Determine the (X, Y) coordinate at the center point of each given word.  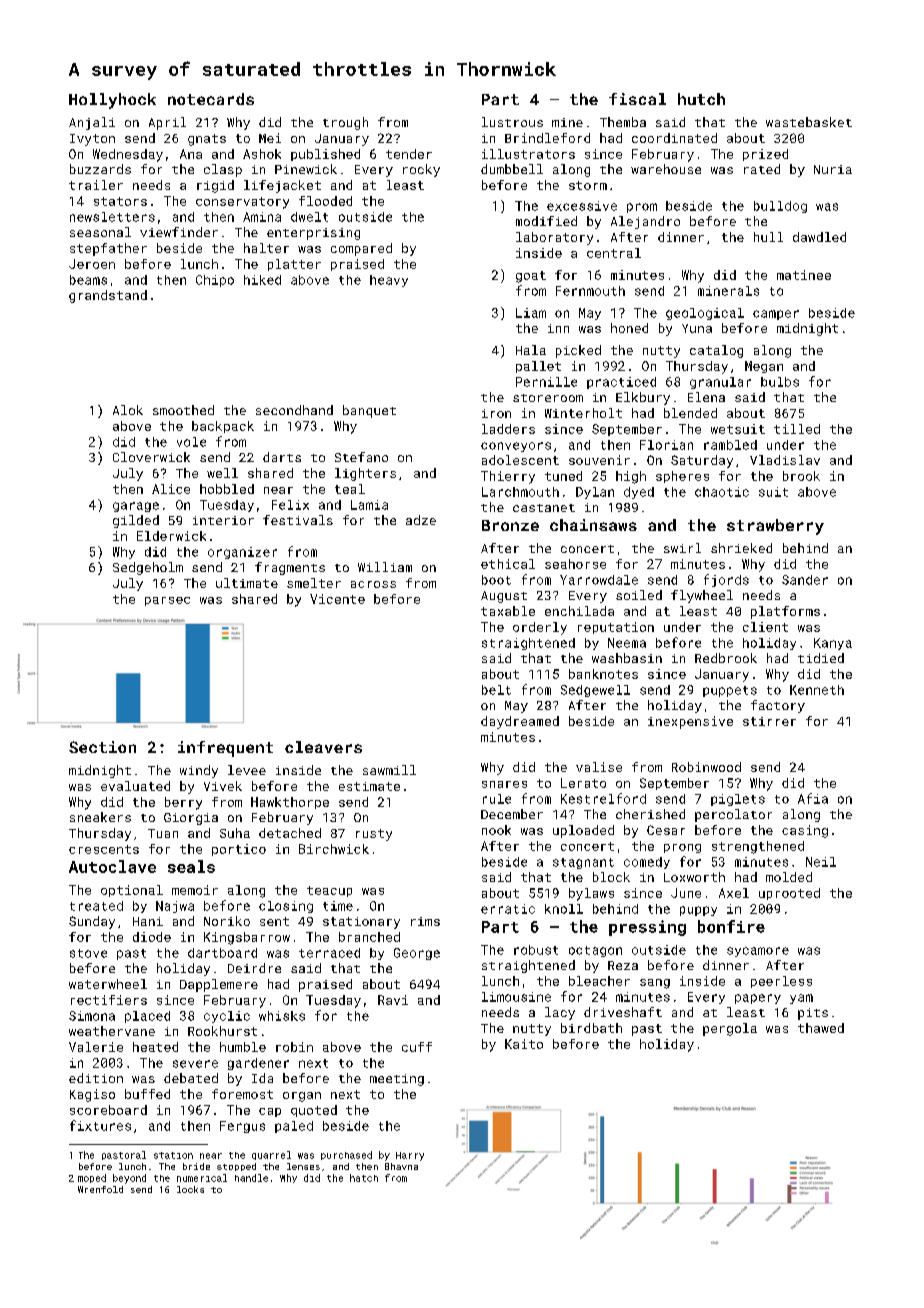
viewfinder (179, 232)
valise (599, 767)
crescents (104, 849)
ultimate (247, 583)
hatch (364, 1178)
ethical (508, 564)
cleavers (323, 747)
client (765, 627)
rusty (374, 835)
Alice (171, 489)
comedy (647, 863)
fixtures (100, 1125)
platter (294, 265)
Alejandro (645, 222)
